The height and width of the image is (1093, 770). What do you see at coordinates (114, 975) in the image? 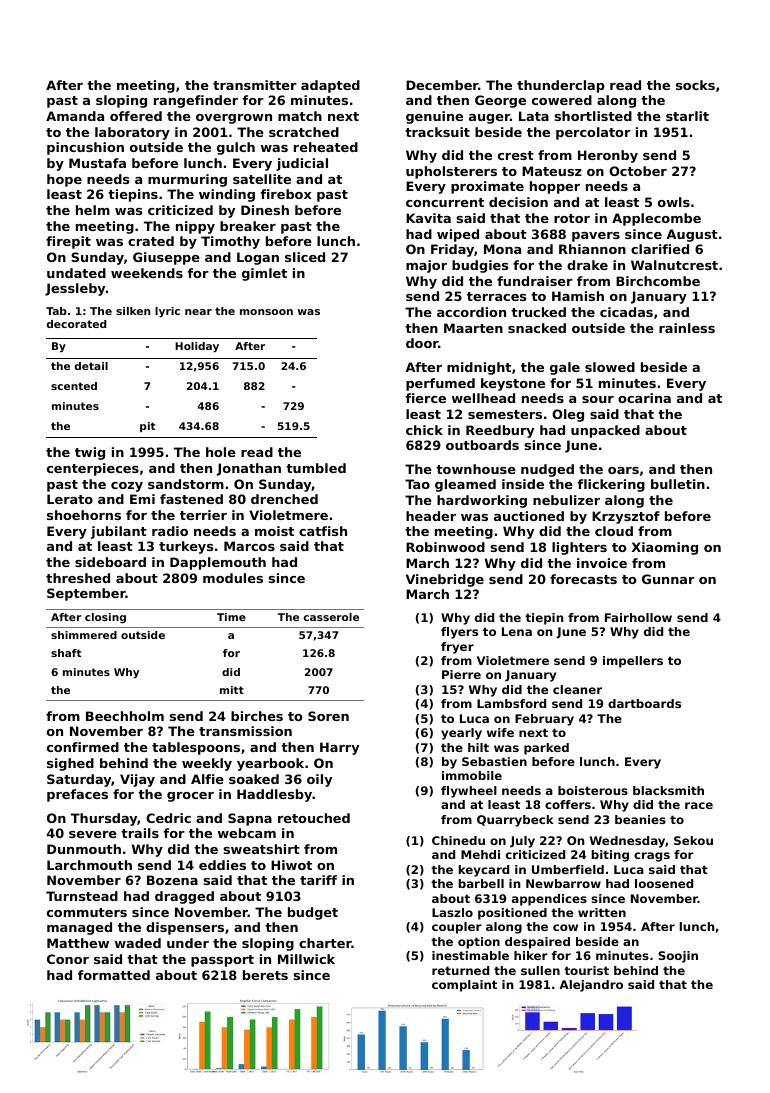
I see `formatted` at bounding box center [114, 975].
